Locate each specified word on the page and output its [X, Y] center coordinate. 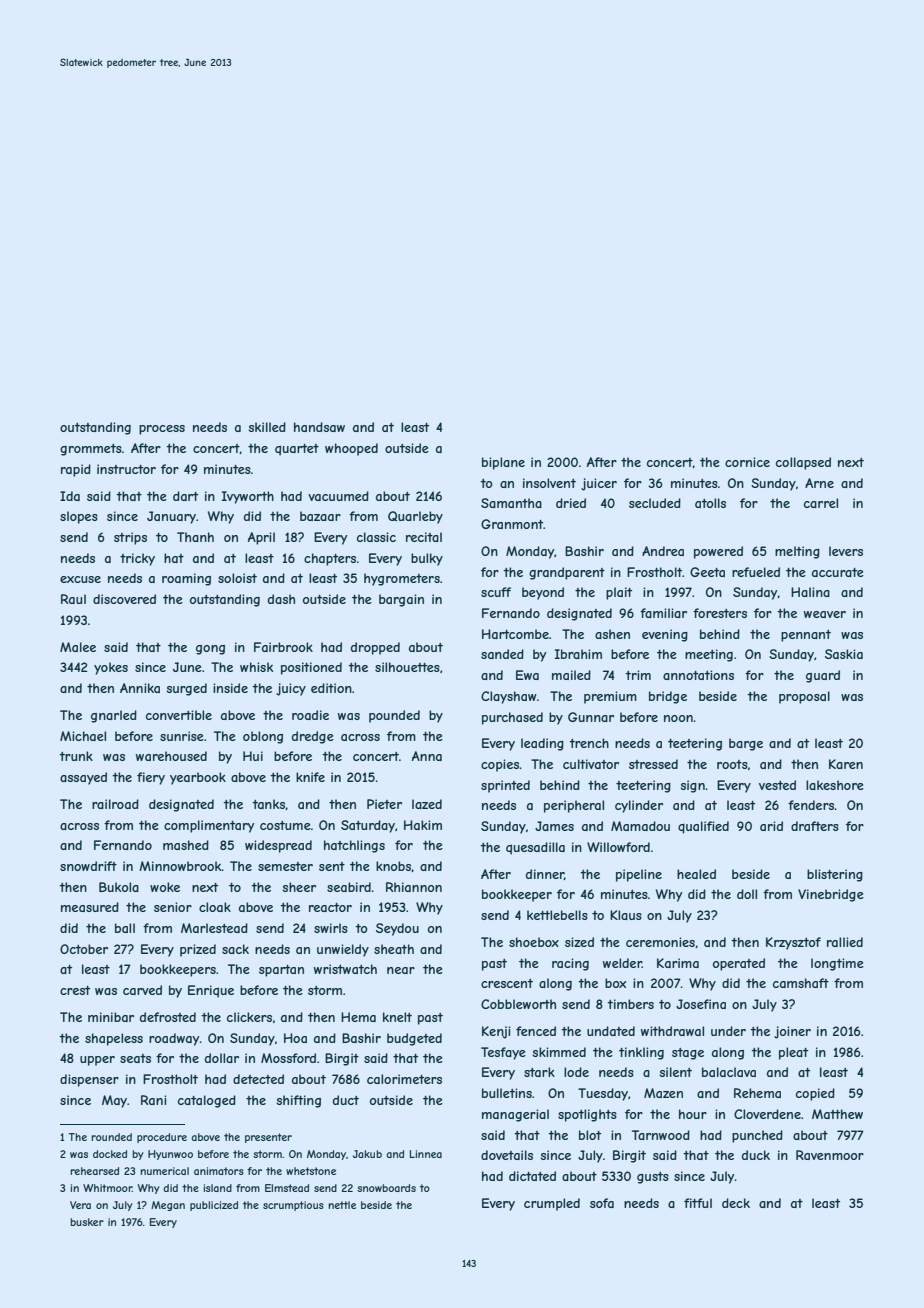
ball [125, 928]
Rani [153, 1100]
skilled [267, 427]
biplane [503, 463]
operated [739, 964]
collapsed [803, 463]
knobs [394, 866]
